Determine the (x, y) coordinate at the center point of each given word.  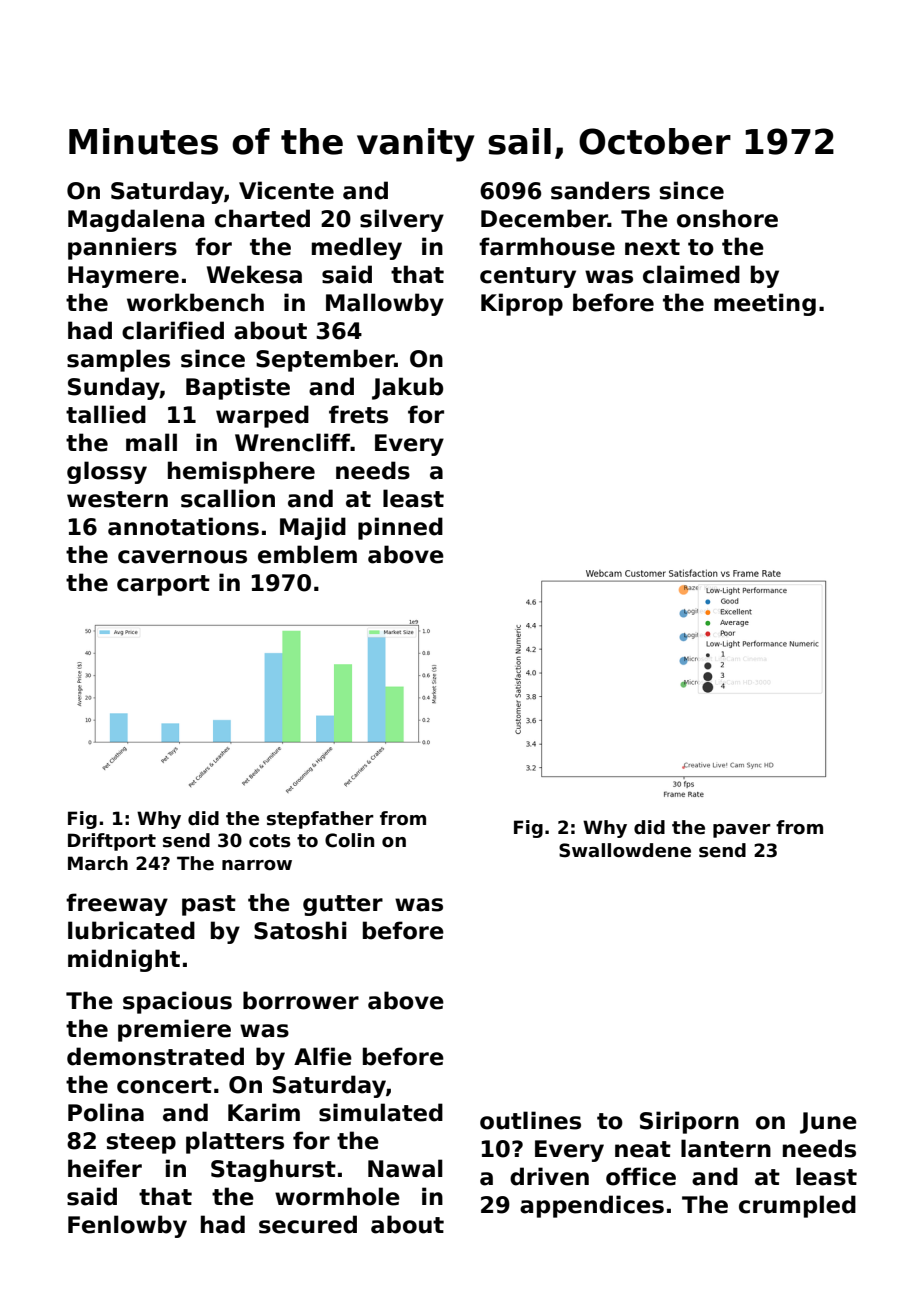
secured (308, 1224)
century (528, 277)
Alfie (323, 1056)
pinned (400, 528)
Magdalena (136, 220)
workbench (195, 302)
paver (742, 831)
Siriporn (689, 1122)
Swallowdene (625, 850)
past (209, 905)
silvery (402, 220)
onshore (727, 218)
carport (163, 585)
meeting (765, 304)
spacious (177, 1002)
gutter (343, 905)
